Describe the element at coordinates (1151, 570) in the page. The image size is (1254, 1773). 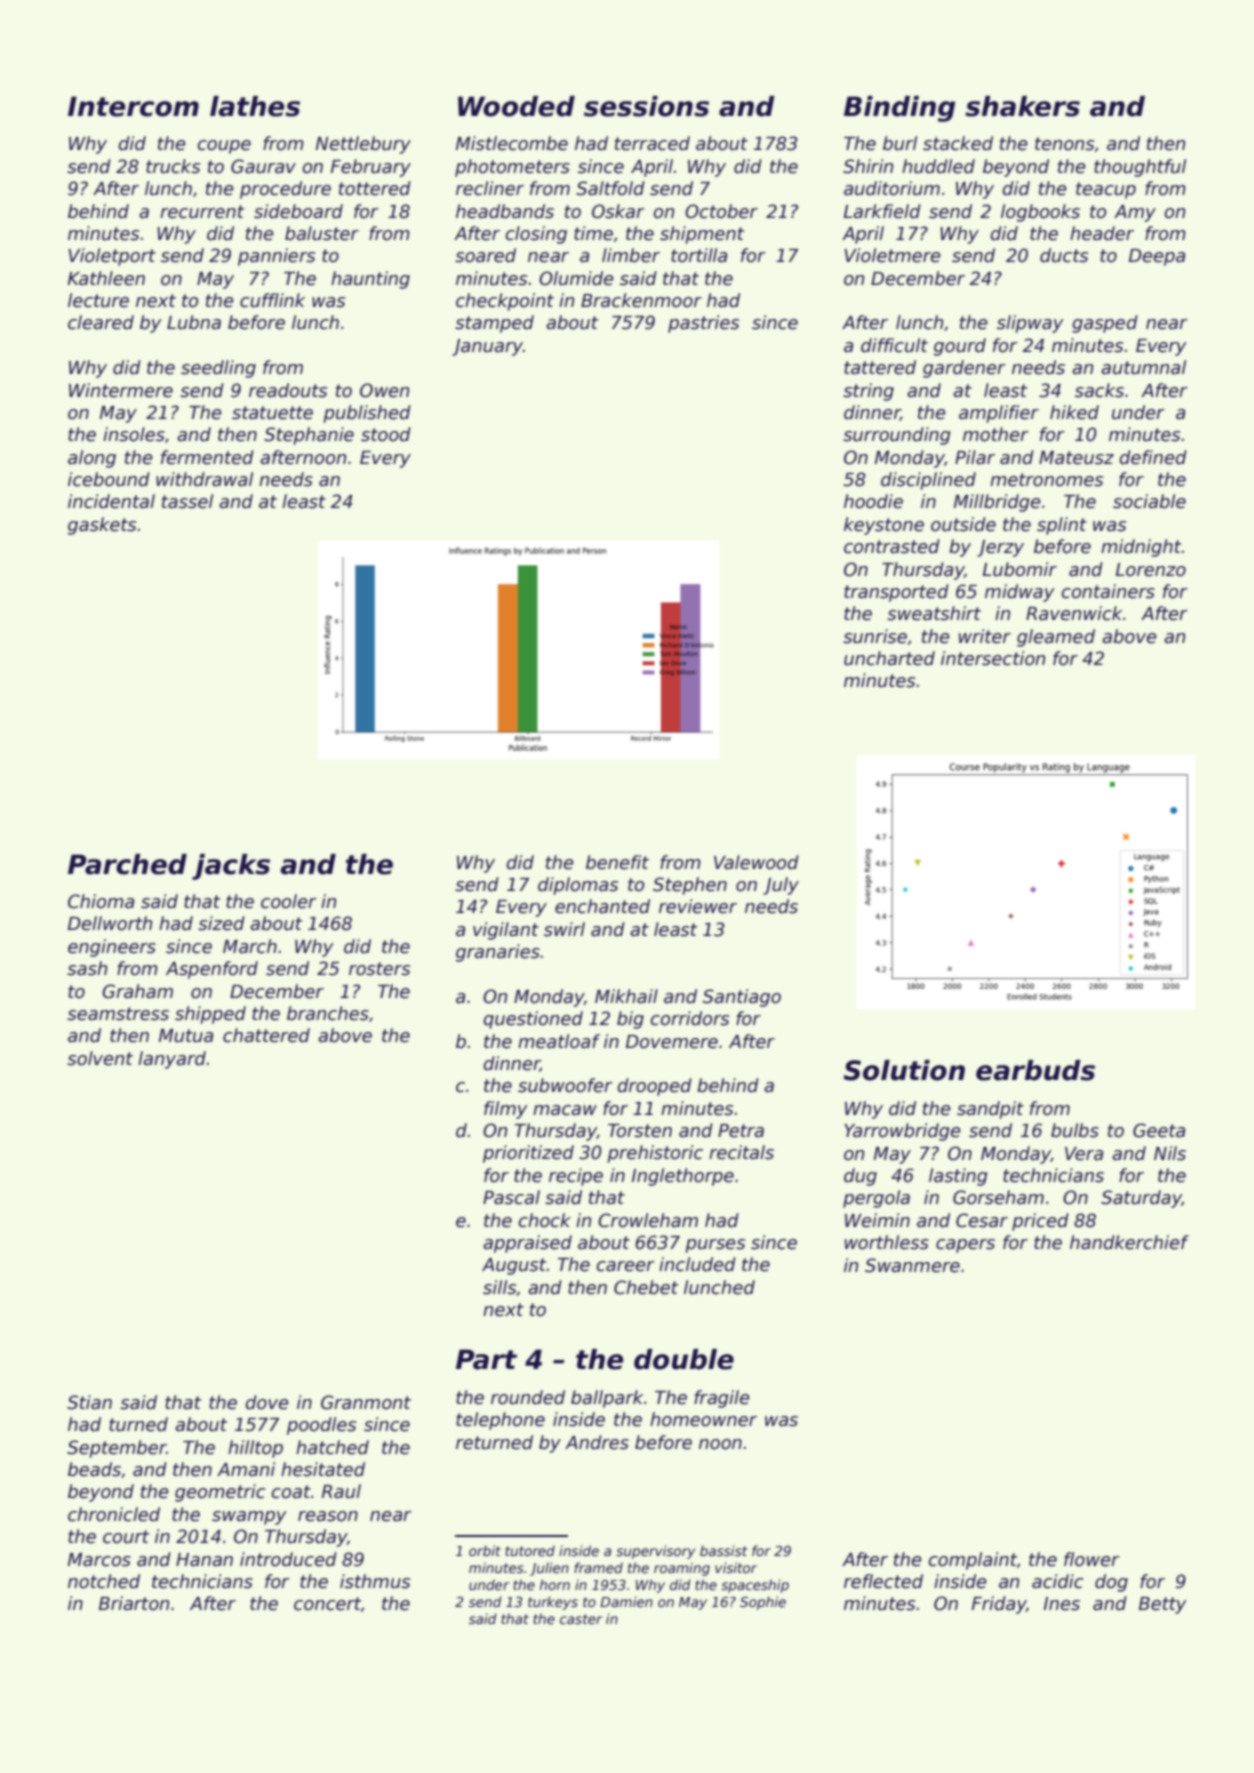
I see `Lorenzo` at that location.
